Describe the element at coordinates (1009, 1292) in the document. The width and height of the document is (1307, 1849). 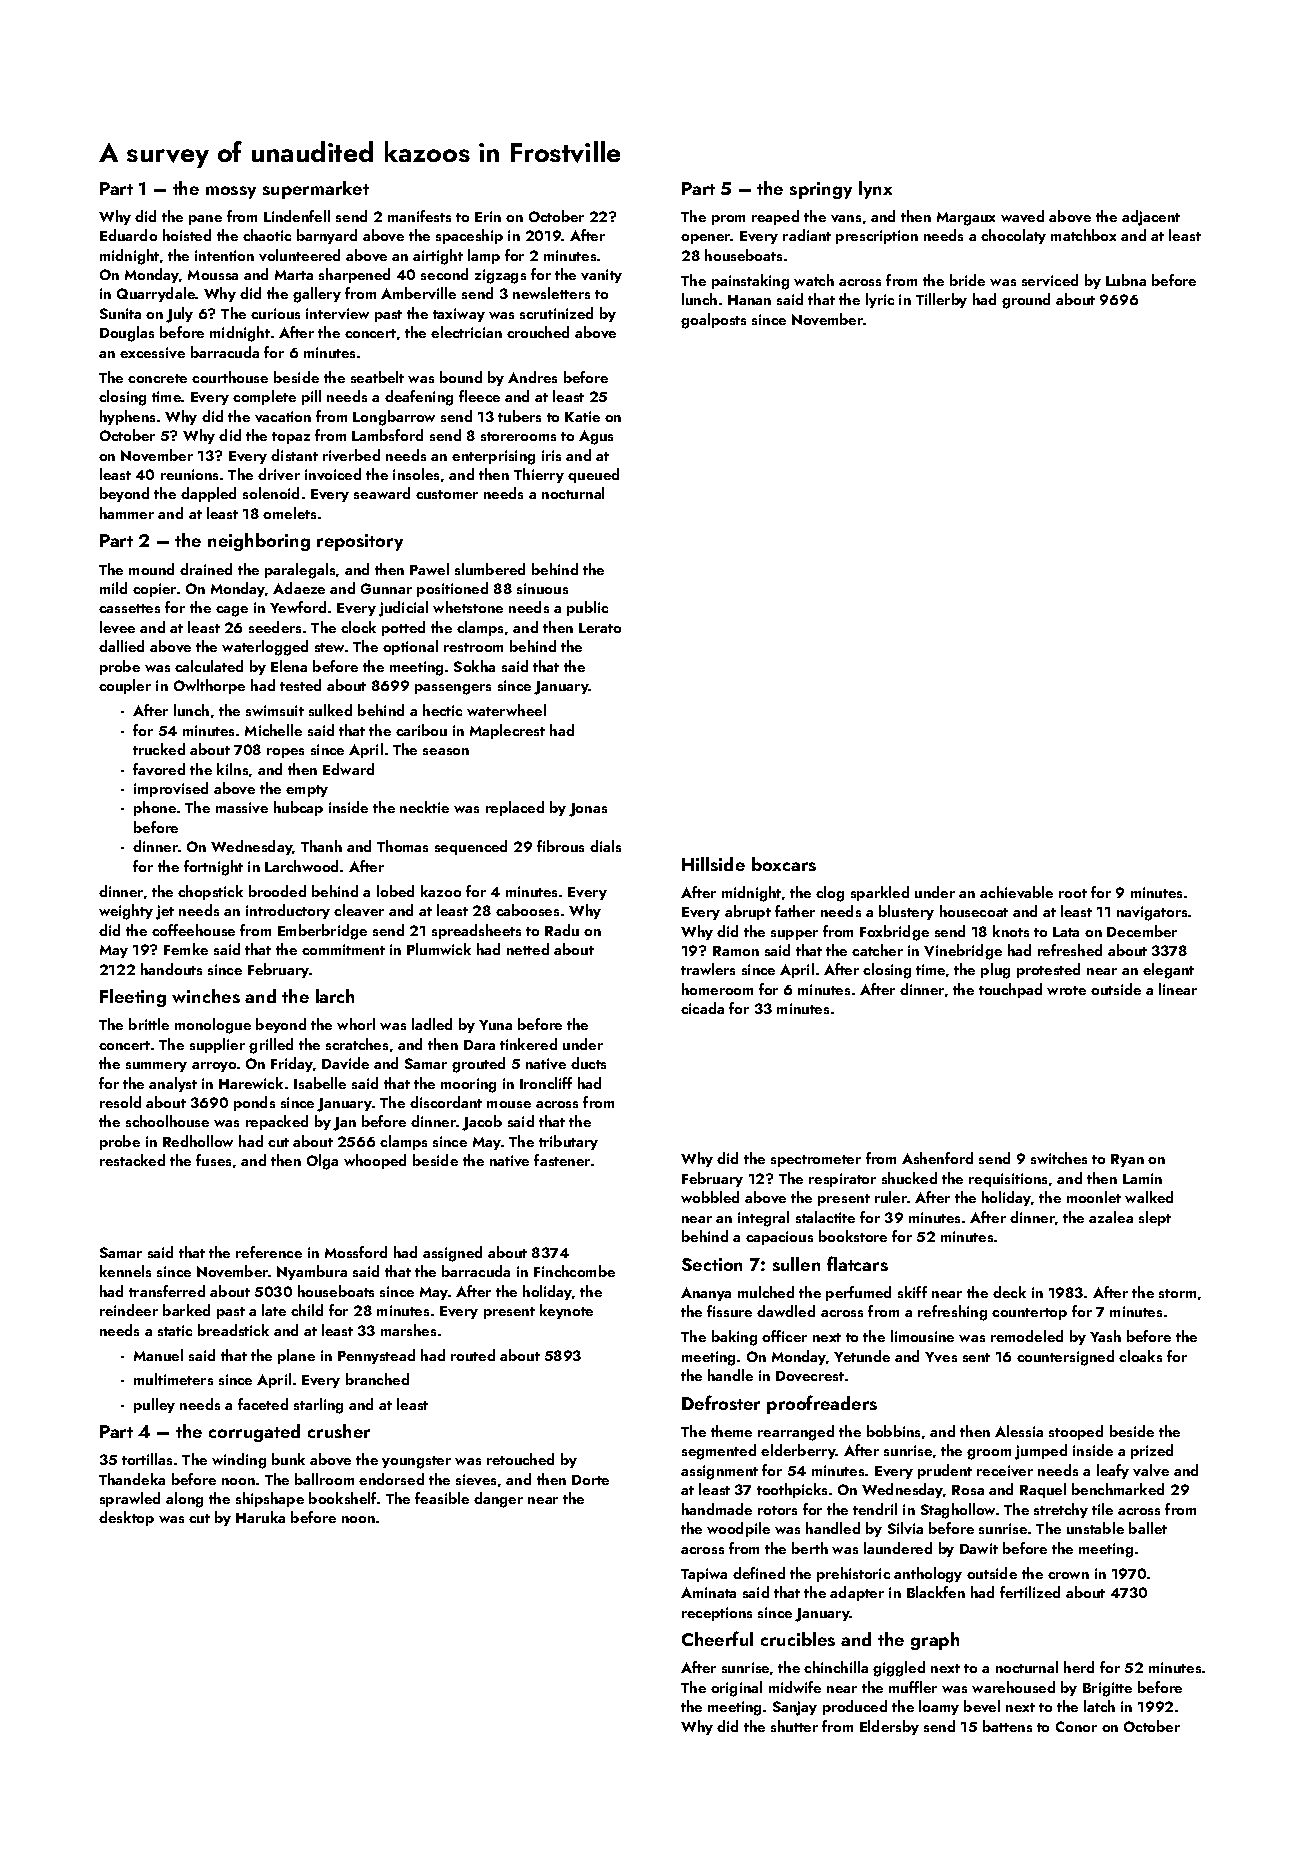
I see `deck` at that location.
